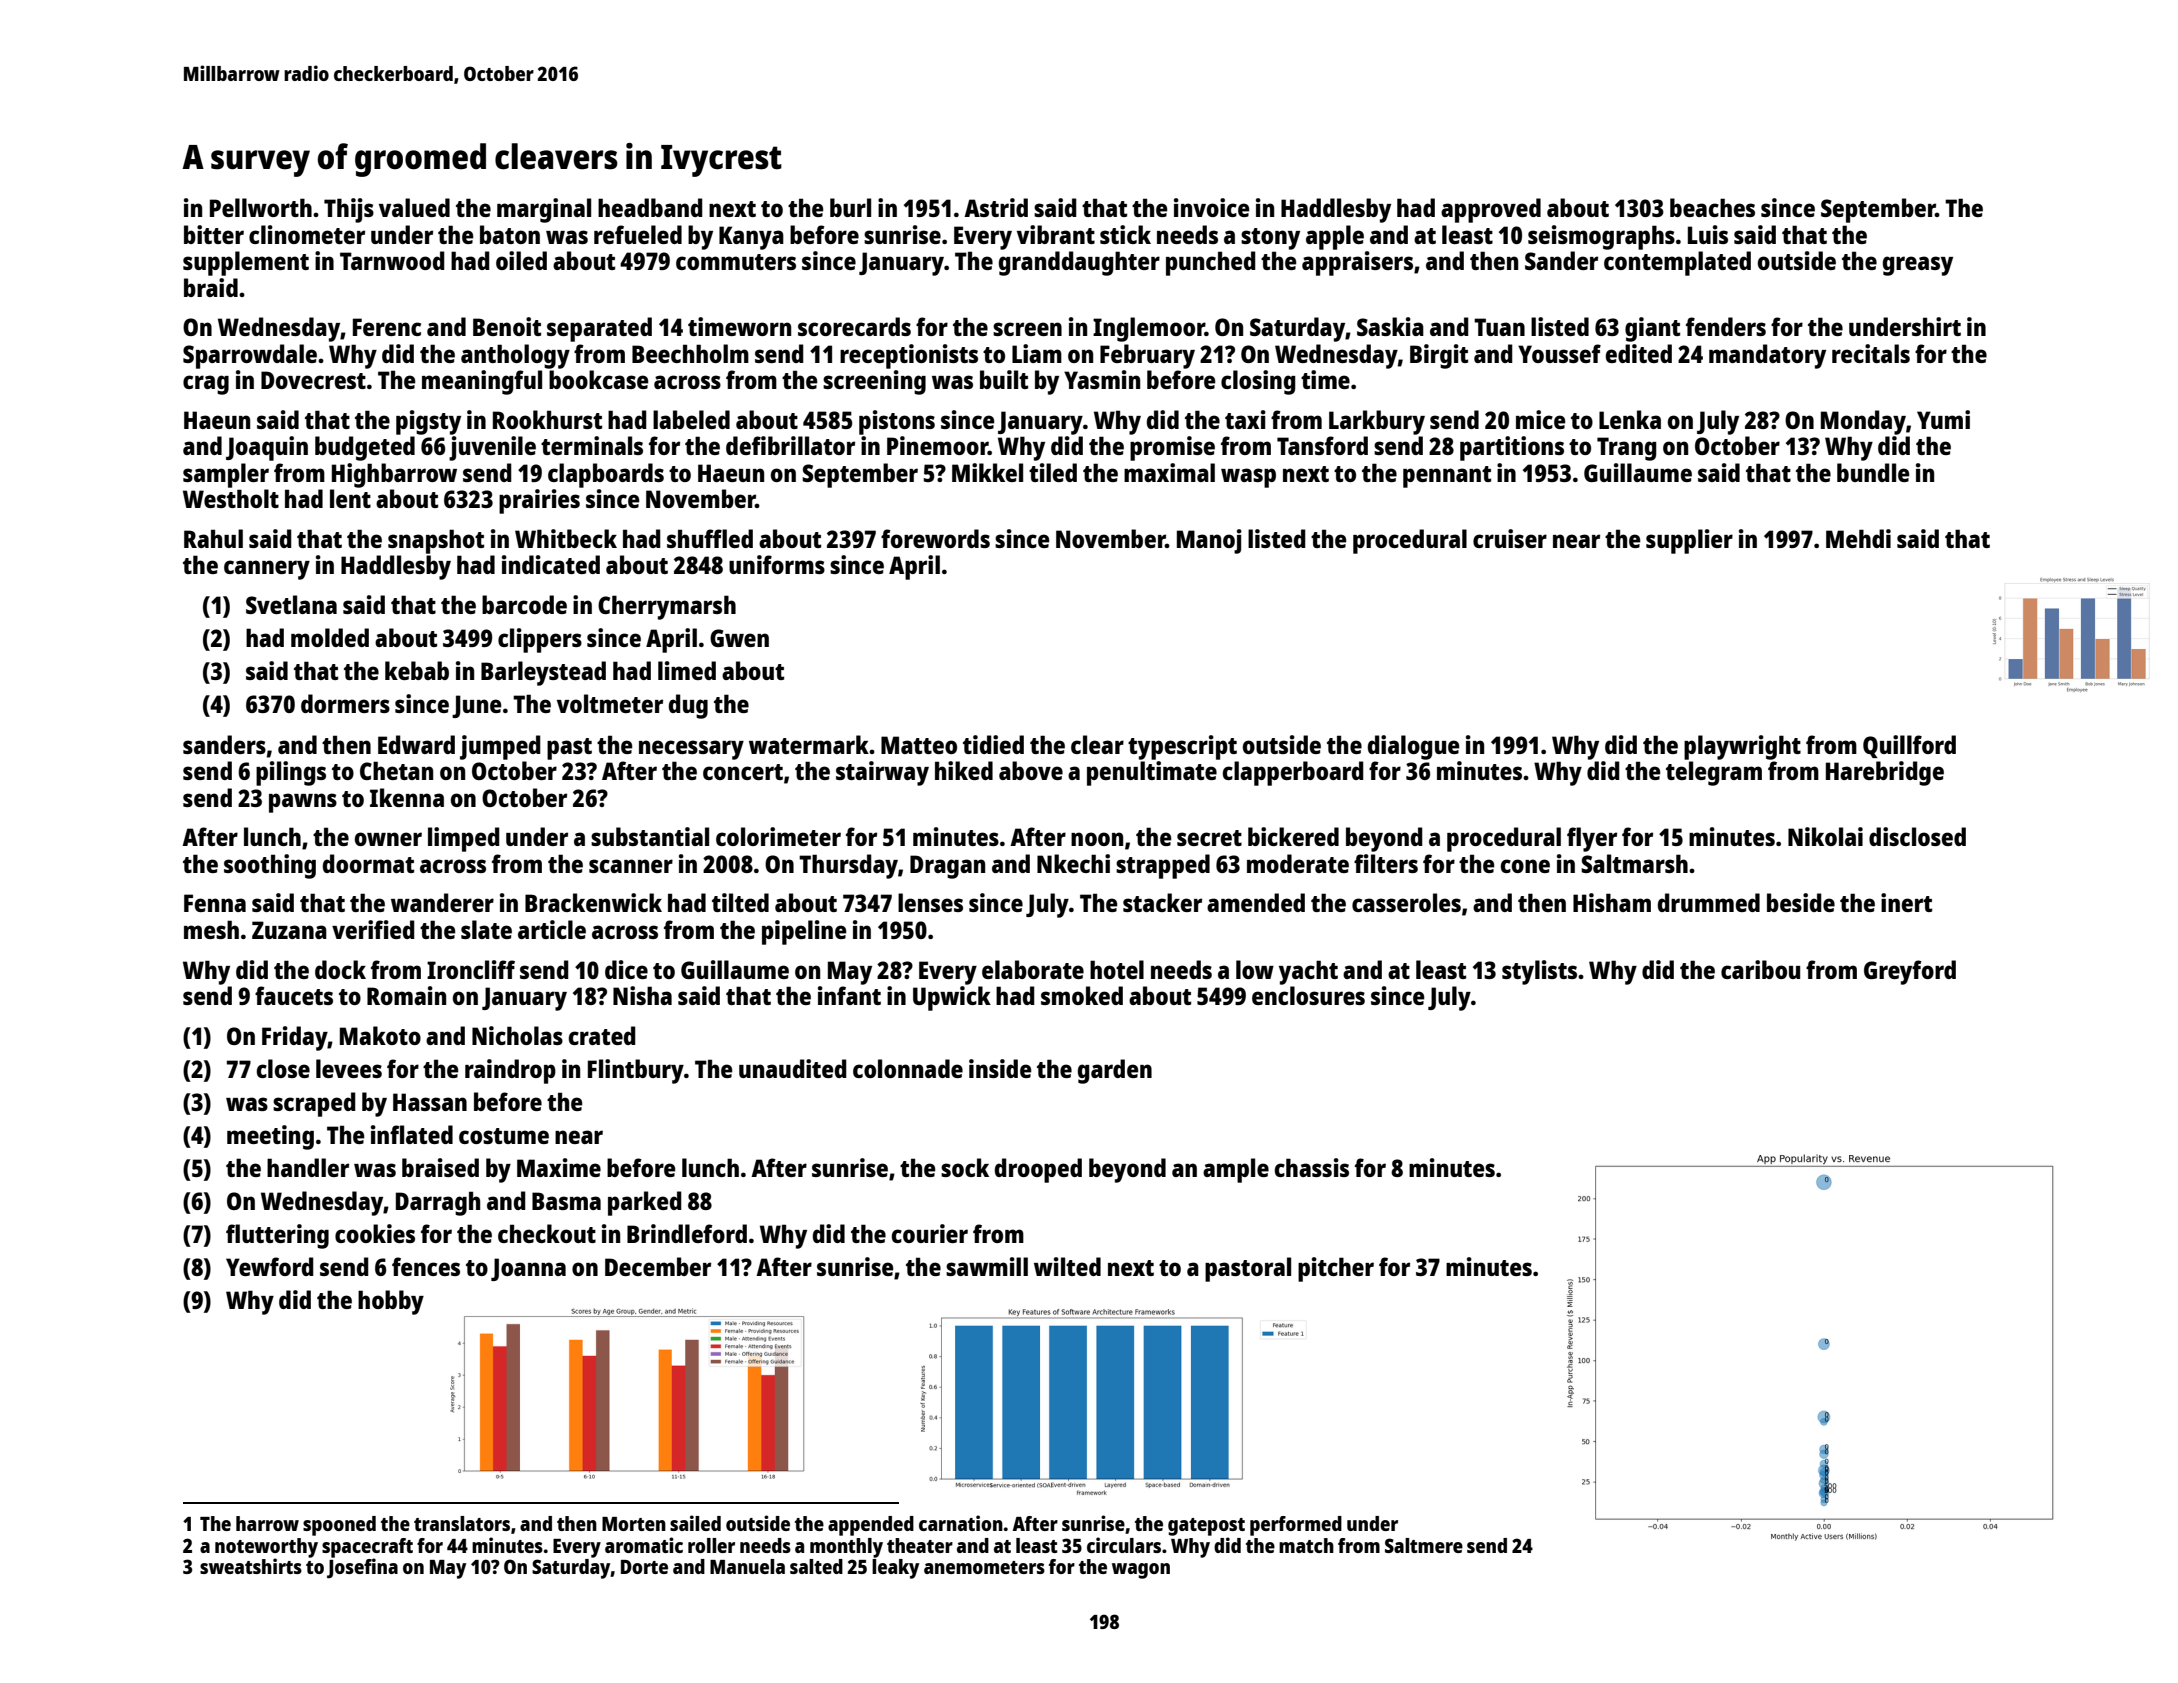 Image resolution: width=2178 pixels, height=1683 pixels. I want to click on cone, so click(1525, 866).
